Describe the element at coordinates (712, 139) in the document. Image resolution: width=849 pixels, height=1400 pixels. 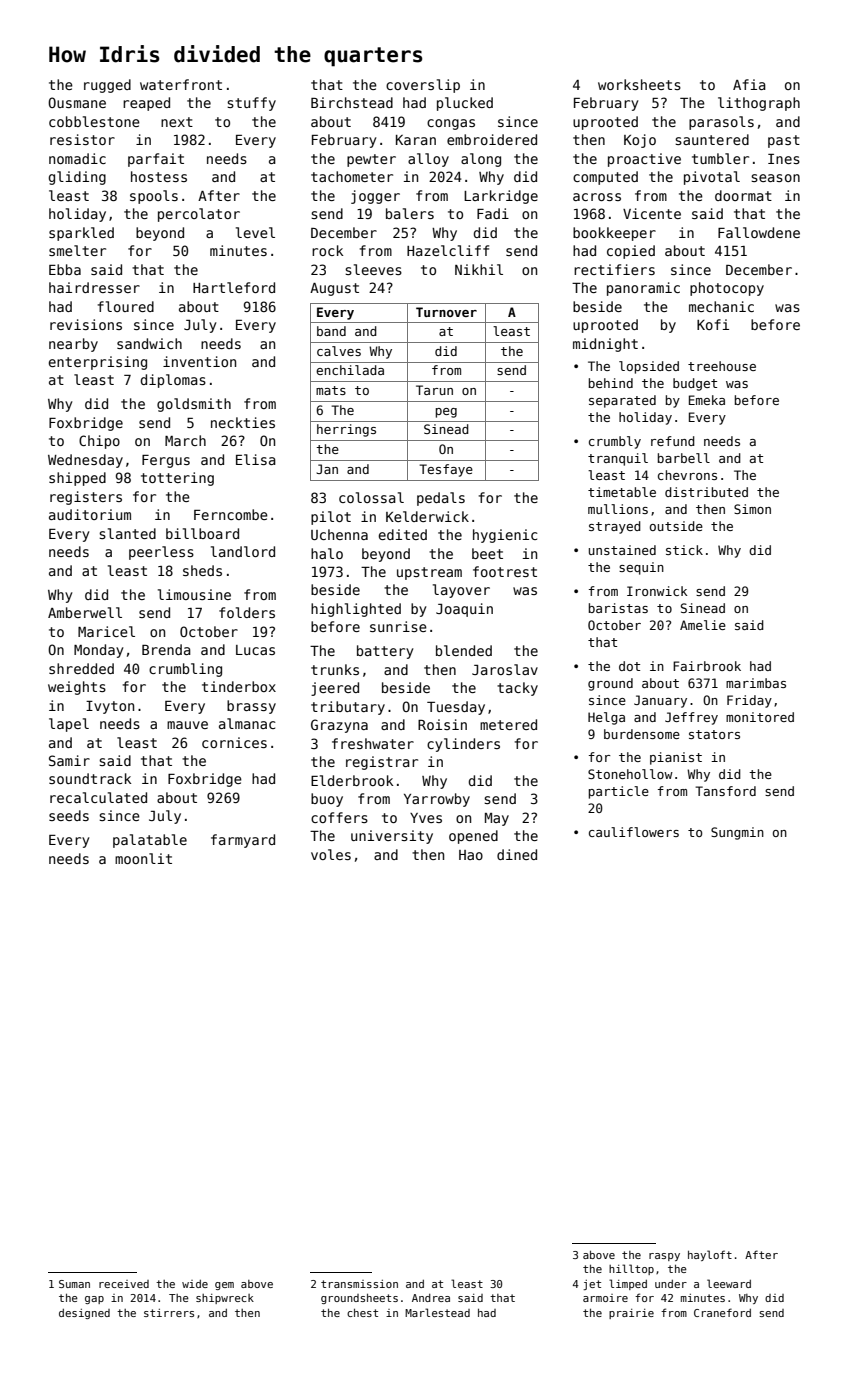
I see `sauntered` at that location.
